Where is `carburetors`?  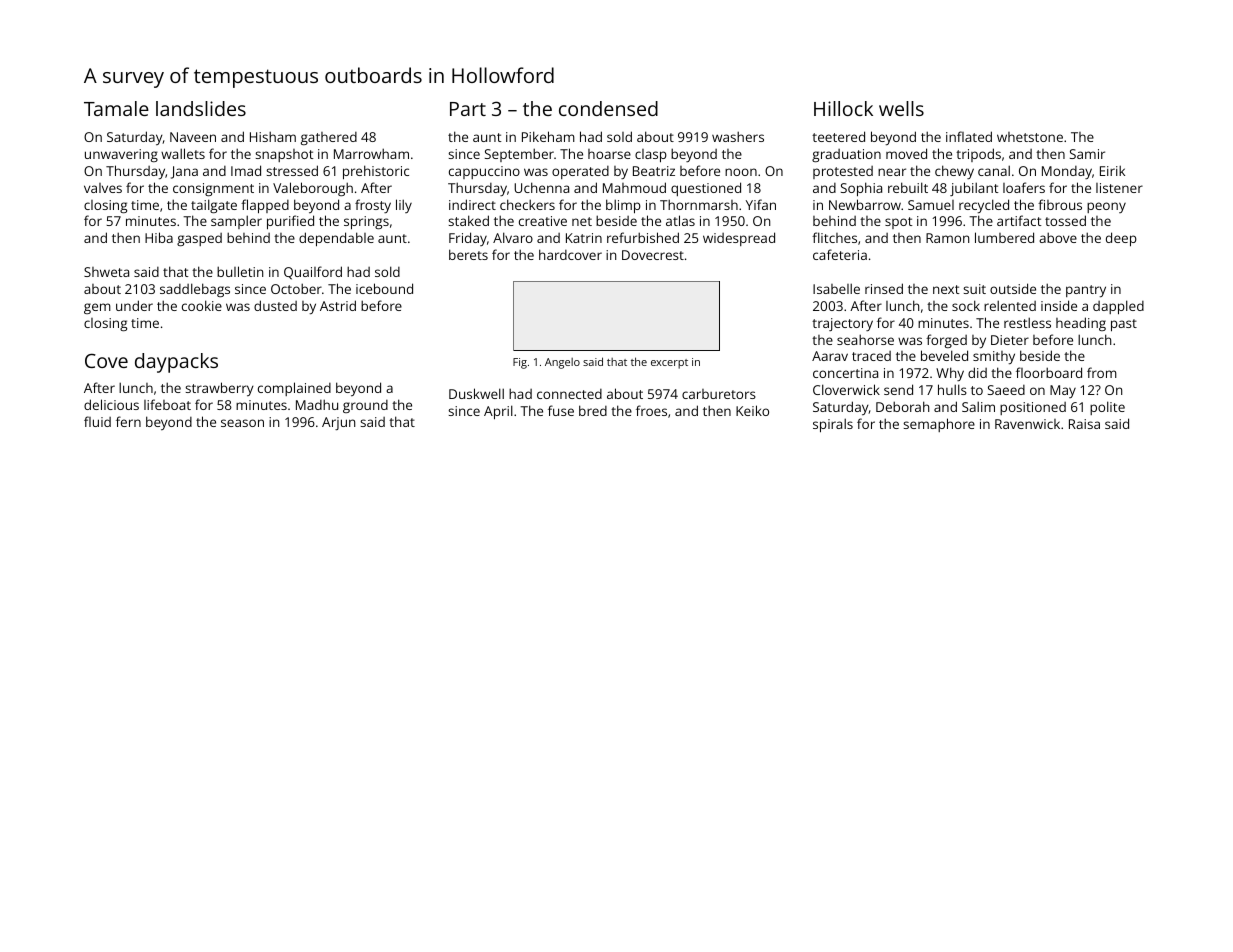 carburetors is located at coordinates (719, 394).
